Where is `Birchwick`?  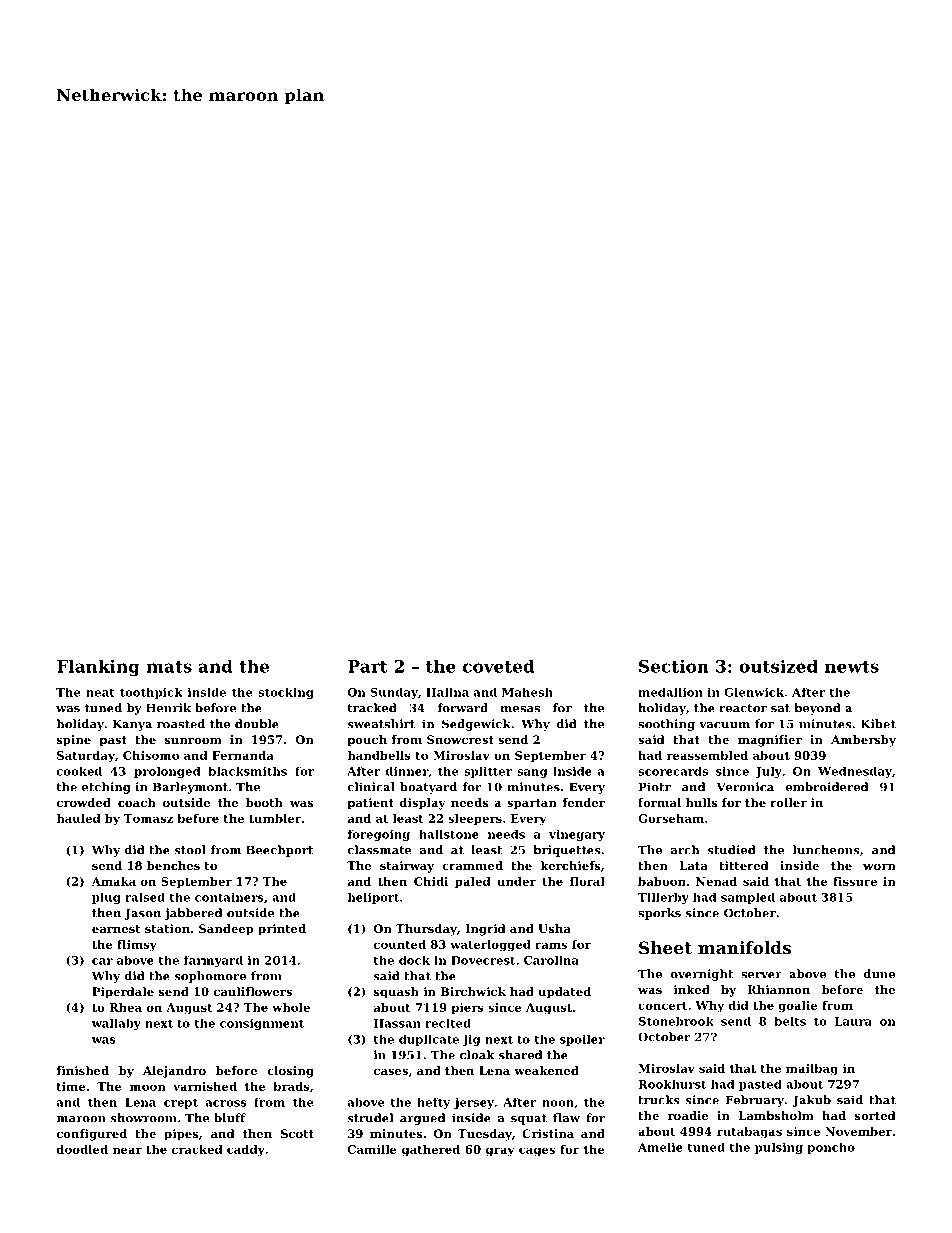 Birchwick is located at coordinates (473, 991).
